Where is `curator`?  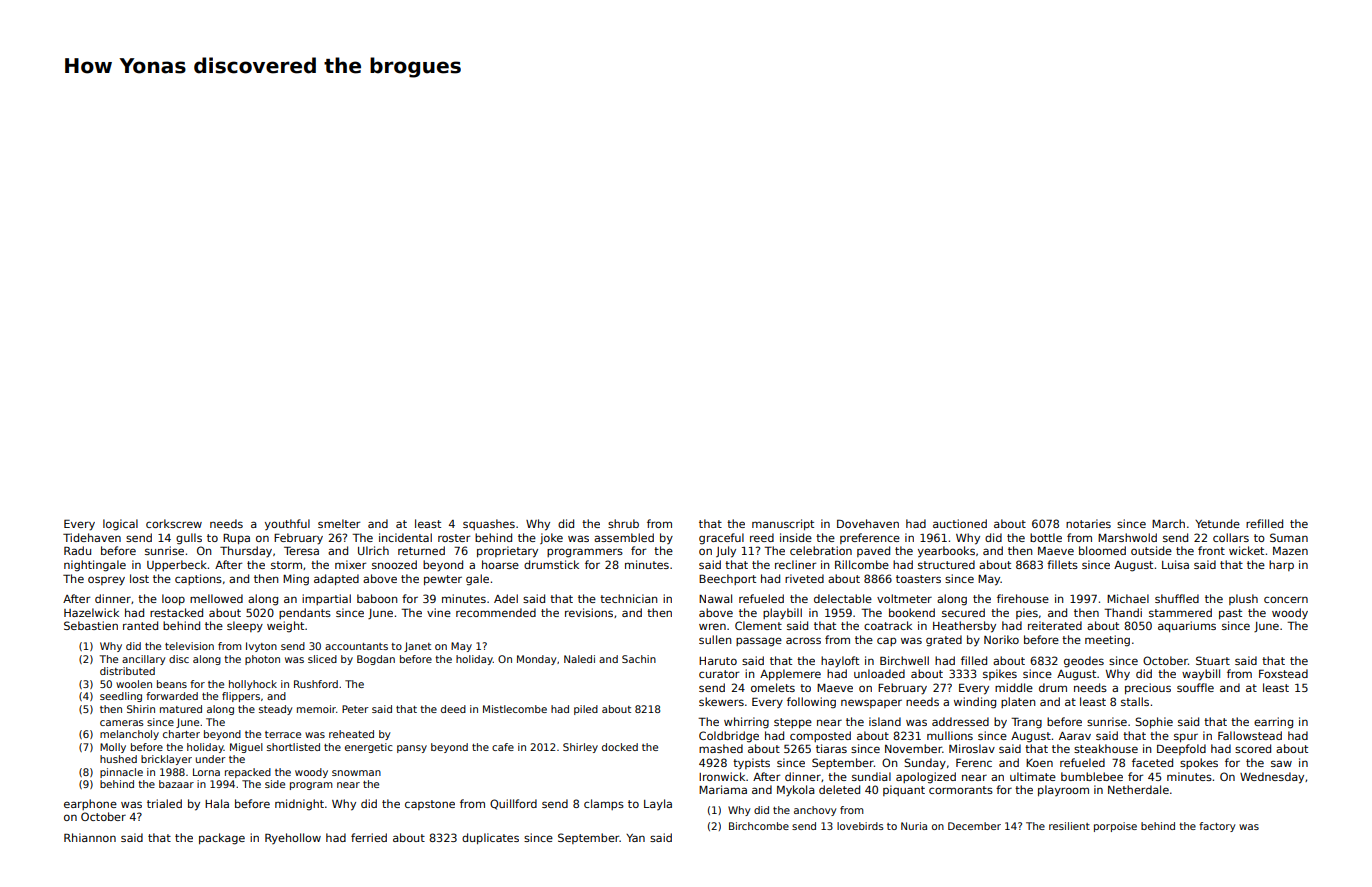 curator is located at coordinates (719, 674).
